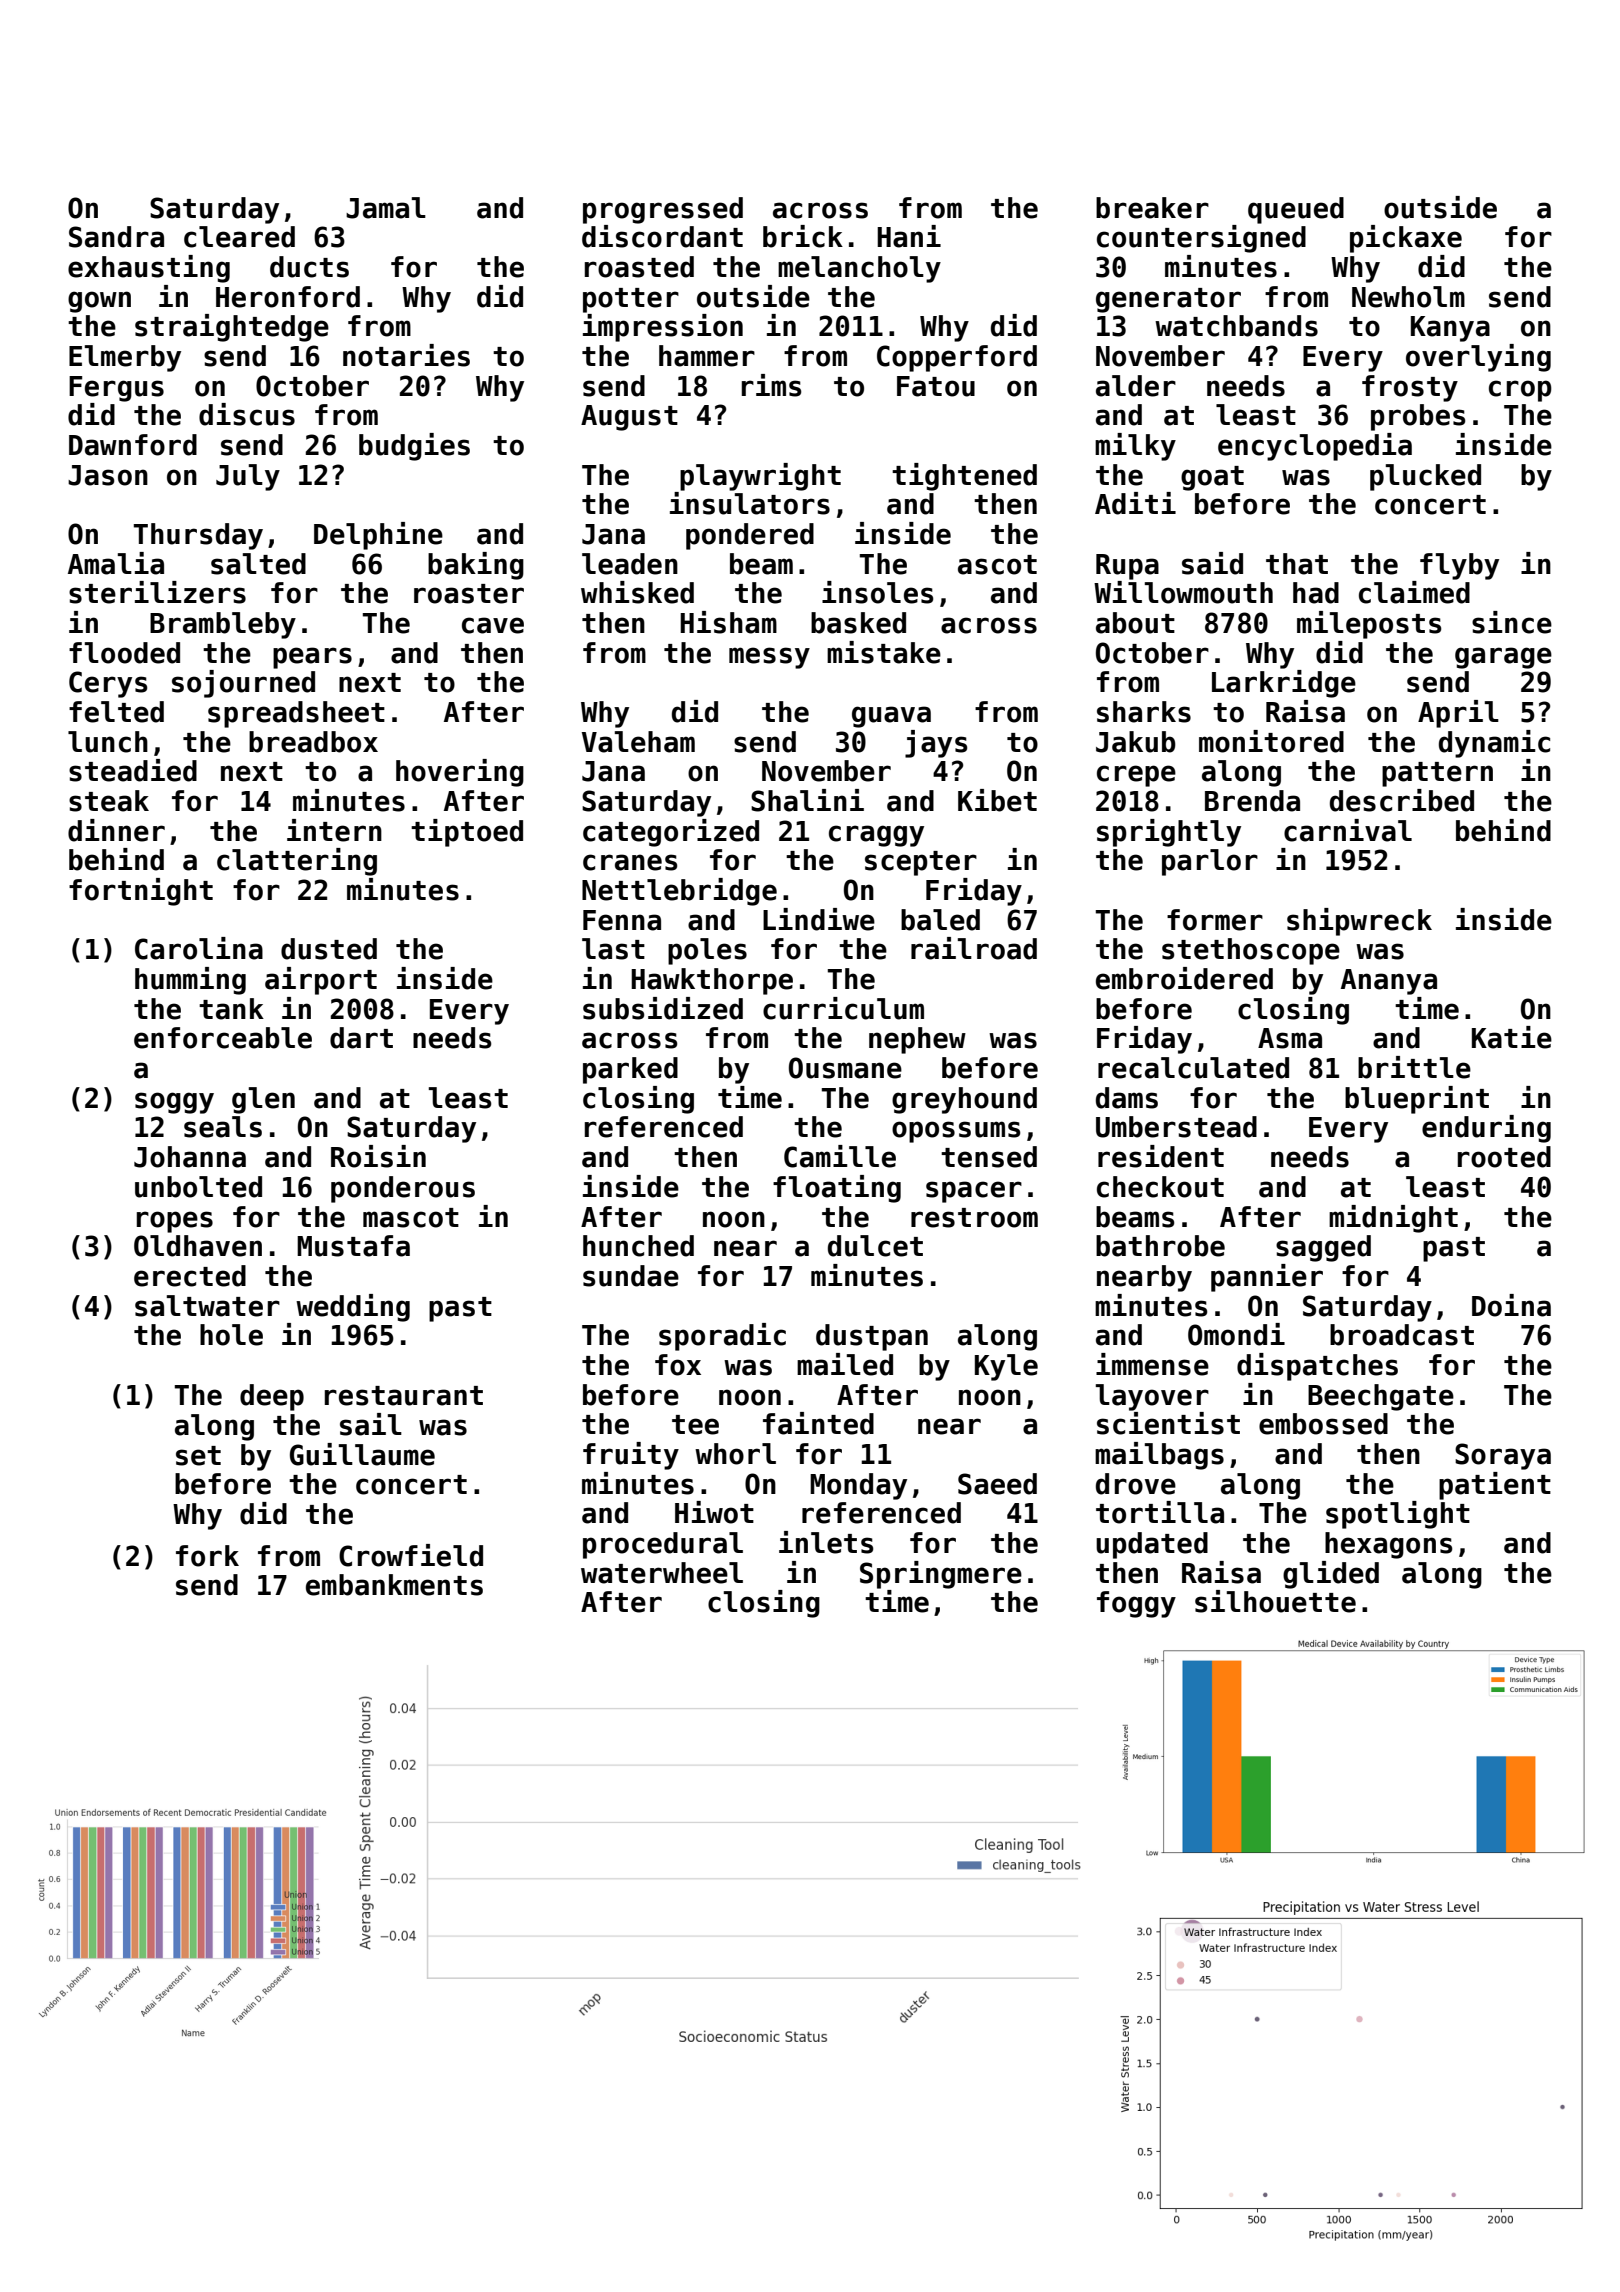 The width and height of the screenshot is (1620, 2292). I want to click on since, so click(1512, 622).
